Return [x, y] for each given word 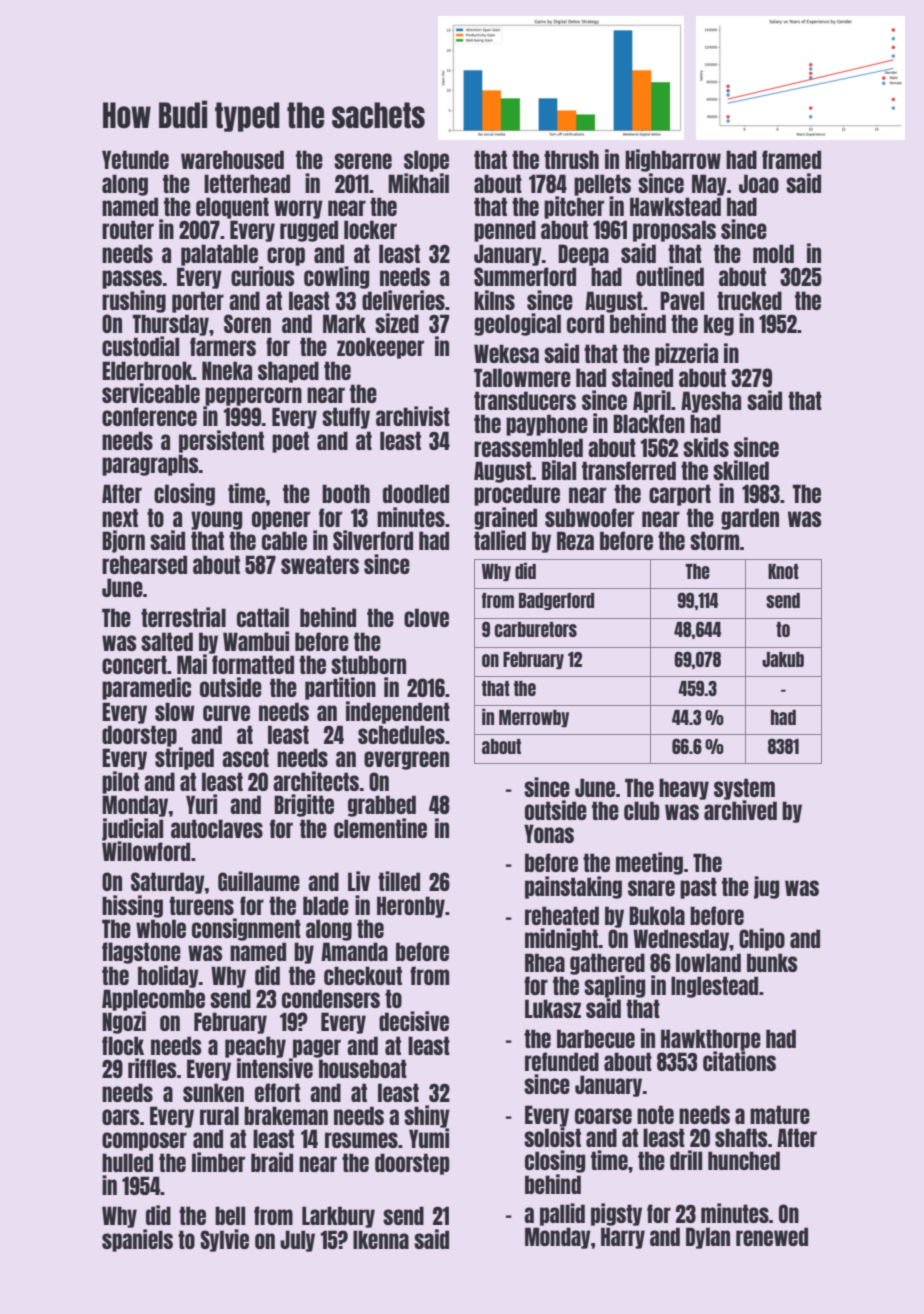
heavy [684, 789]
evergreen [406, 760]
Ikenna [381, 1239]
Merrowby [534, 718]
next [120, 517]
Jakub [783, 659]
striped [184, 758]
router [128, 229]
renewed [772, 1236]
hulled [127, 1162]
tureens [201, 905]
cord [585, 323]
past [698, 888]
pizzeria [686, 354]
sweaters [320, 564]
